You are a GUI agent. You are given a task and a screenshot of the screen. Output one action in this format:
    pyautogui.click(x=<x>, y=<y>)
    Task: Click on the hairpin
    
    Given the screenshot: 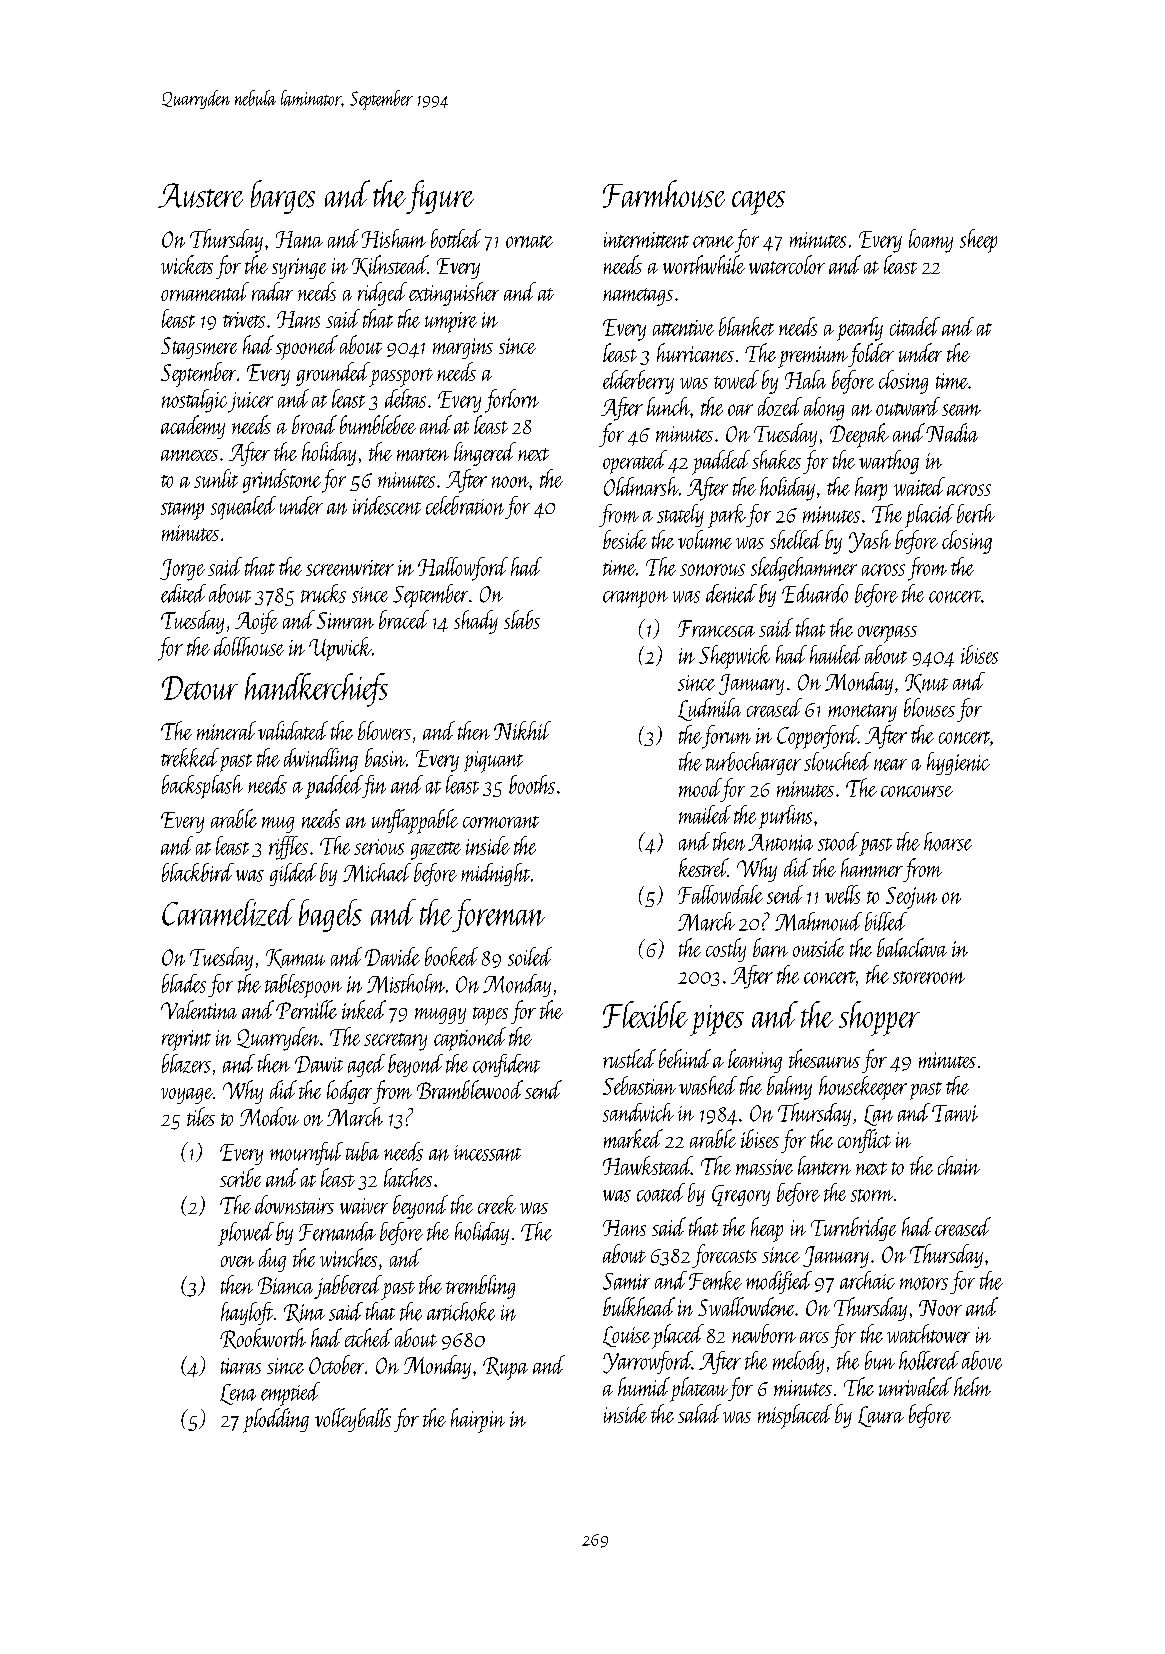 What is the action you would take?
    pyautogui.click(x=478, y=1420)
